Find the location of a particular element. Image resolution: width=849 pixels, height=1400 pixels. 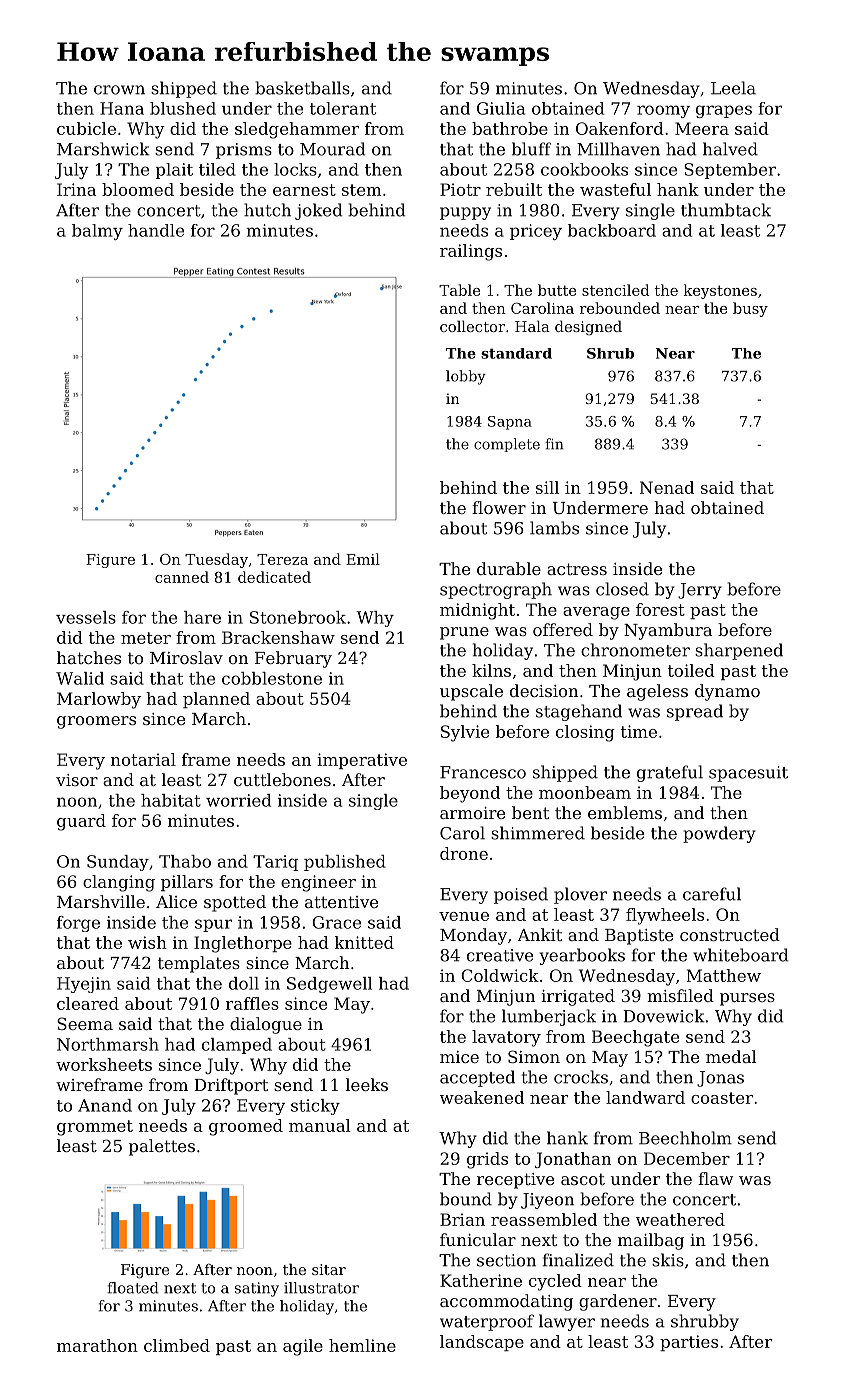

Irina is located at coordinates (76, 189).
